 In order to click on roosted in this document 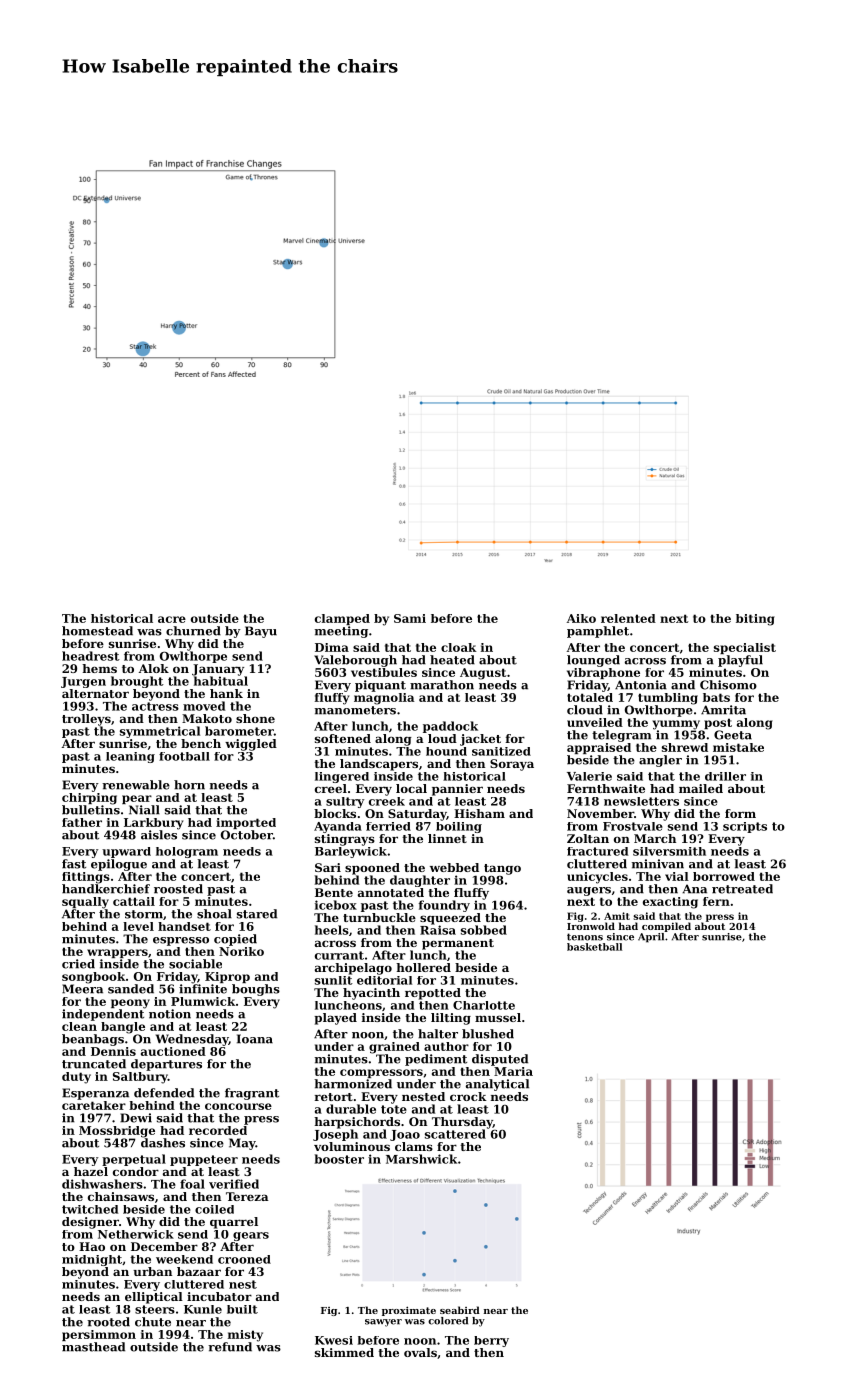, I will do `click(178, 889)`.
